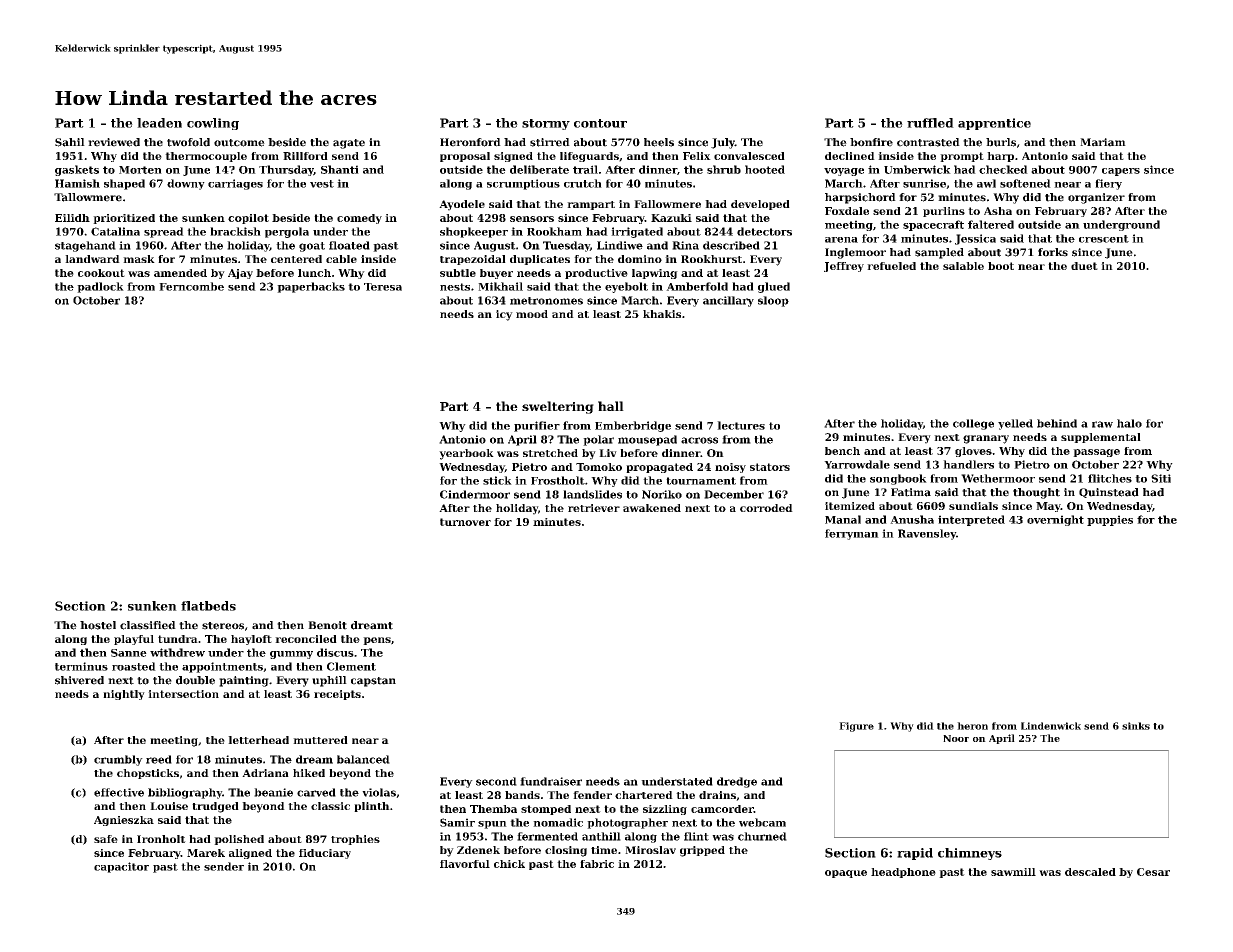  I want to click on yearbook, so click(466, 454).
